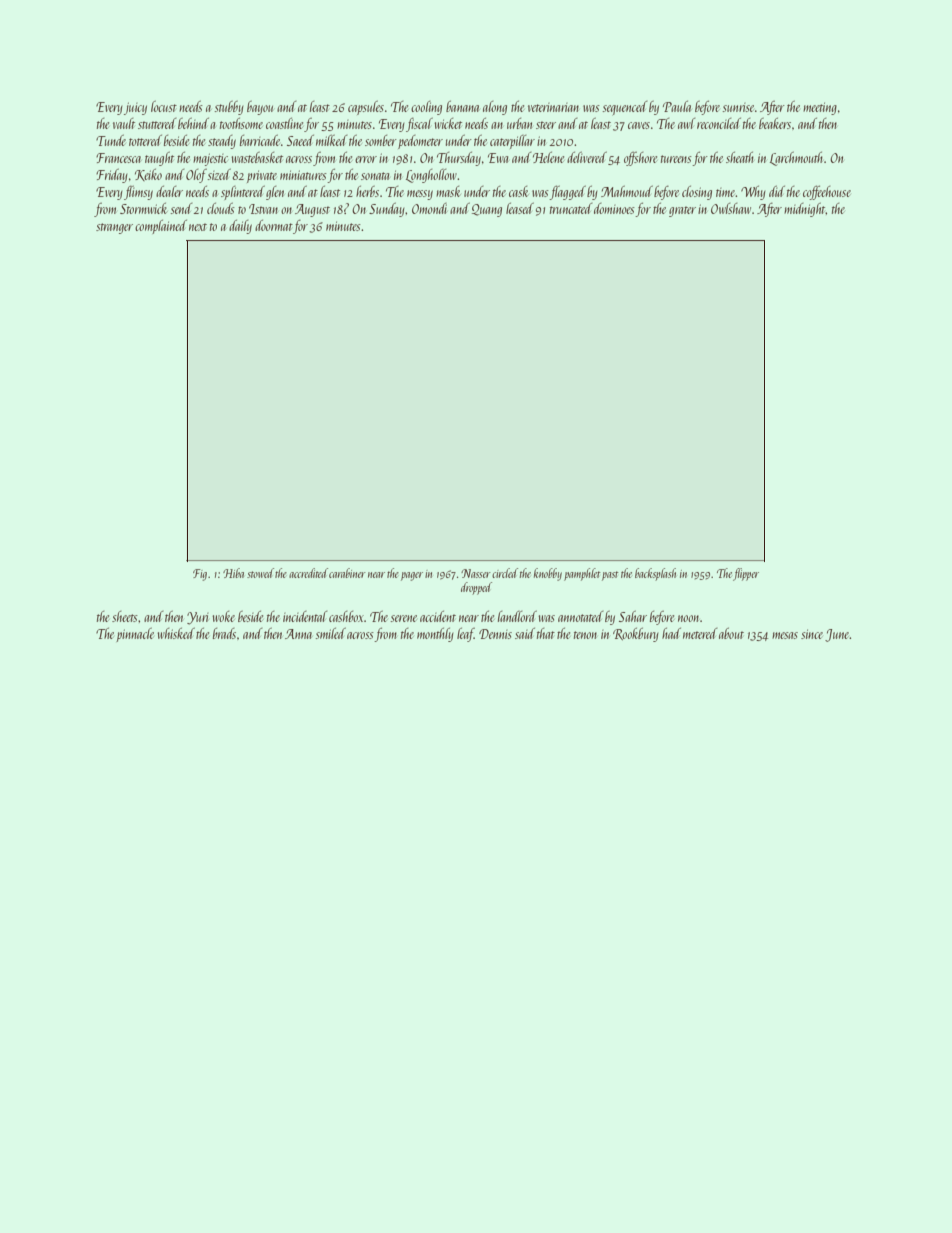 The image size is (952, 1233). What do you see at coordinates (655, 574) in the image?
I see `backsplash` at bounding box center [655, 574].
